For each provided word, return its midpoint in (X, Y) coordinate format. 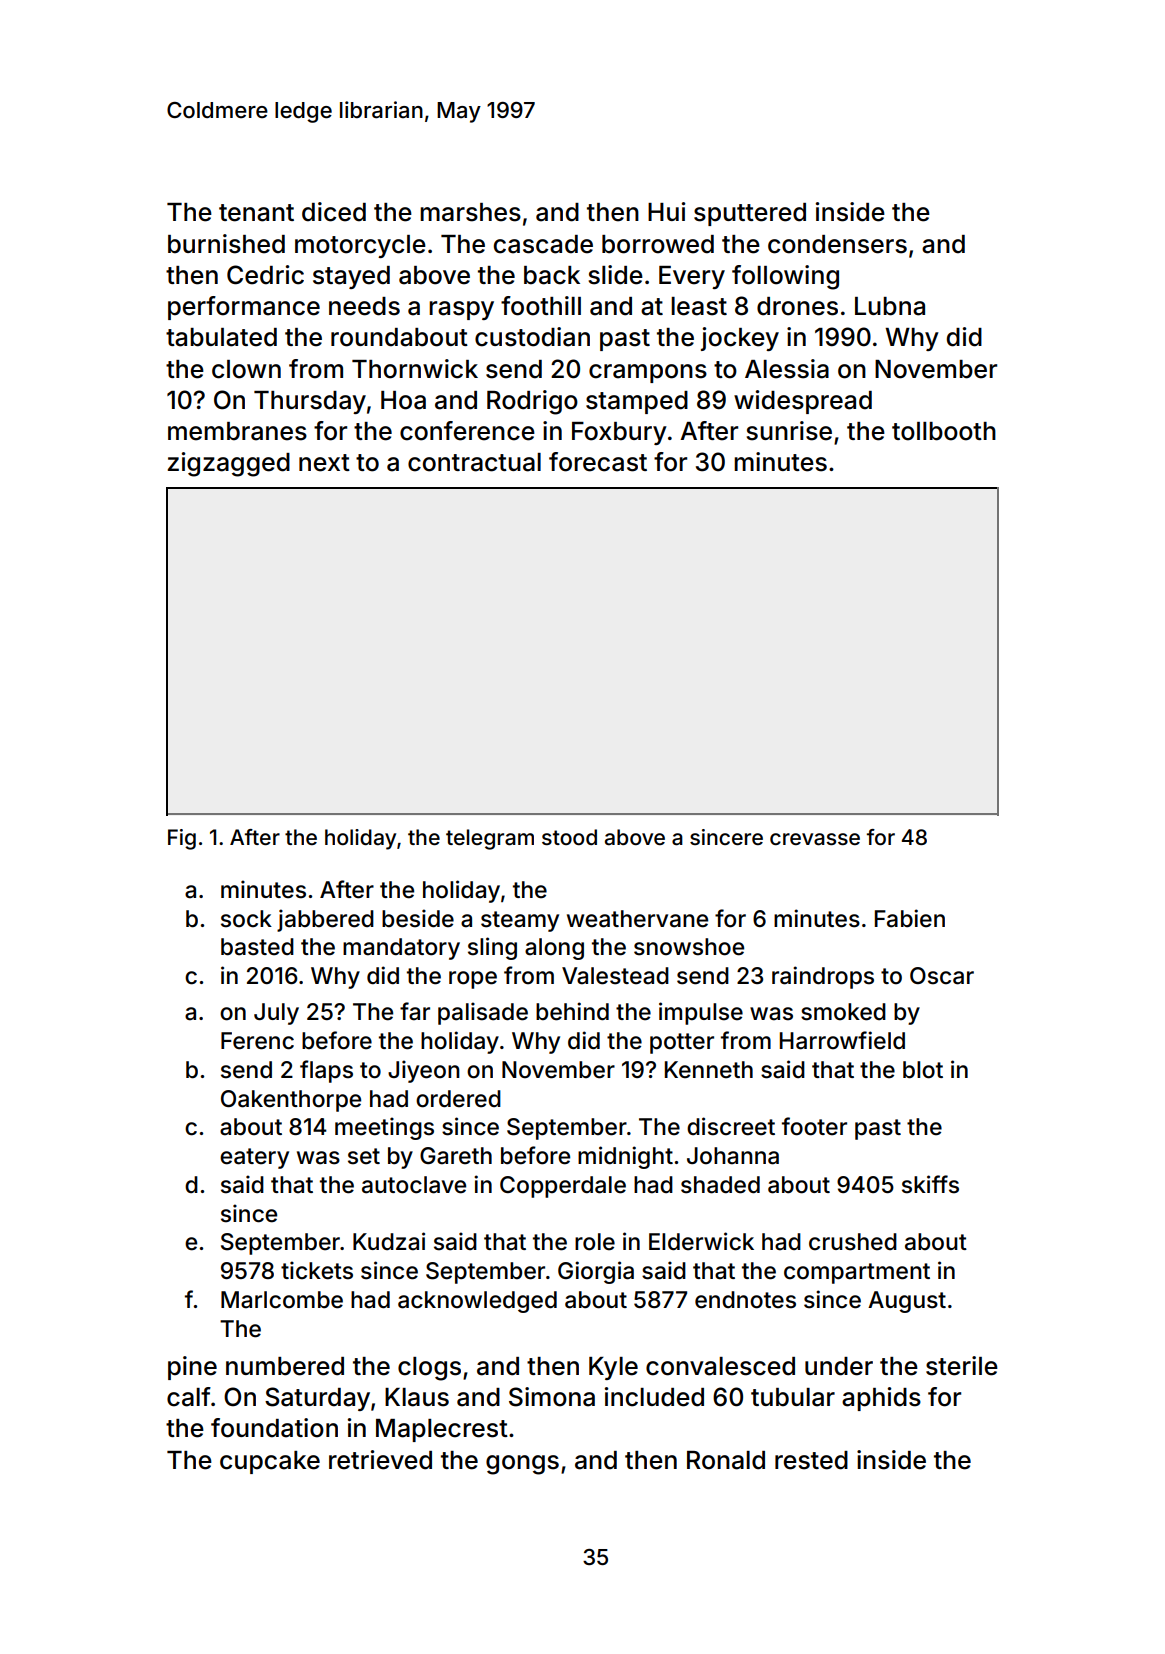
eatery (254, 1158)
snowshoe (689, 947)
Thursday (310, 402)
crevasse (815, 839)
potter (682, 1043)
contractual (474, 462)
